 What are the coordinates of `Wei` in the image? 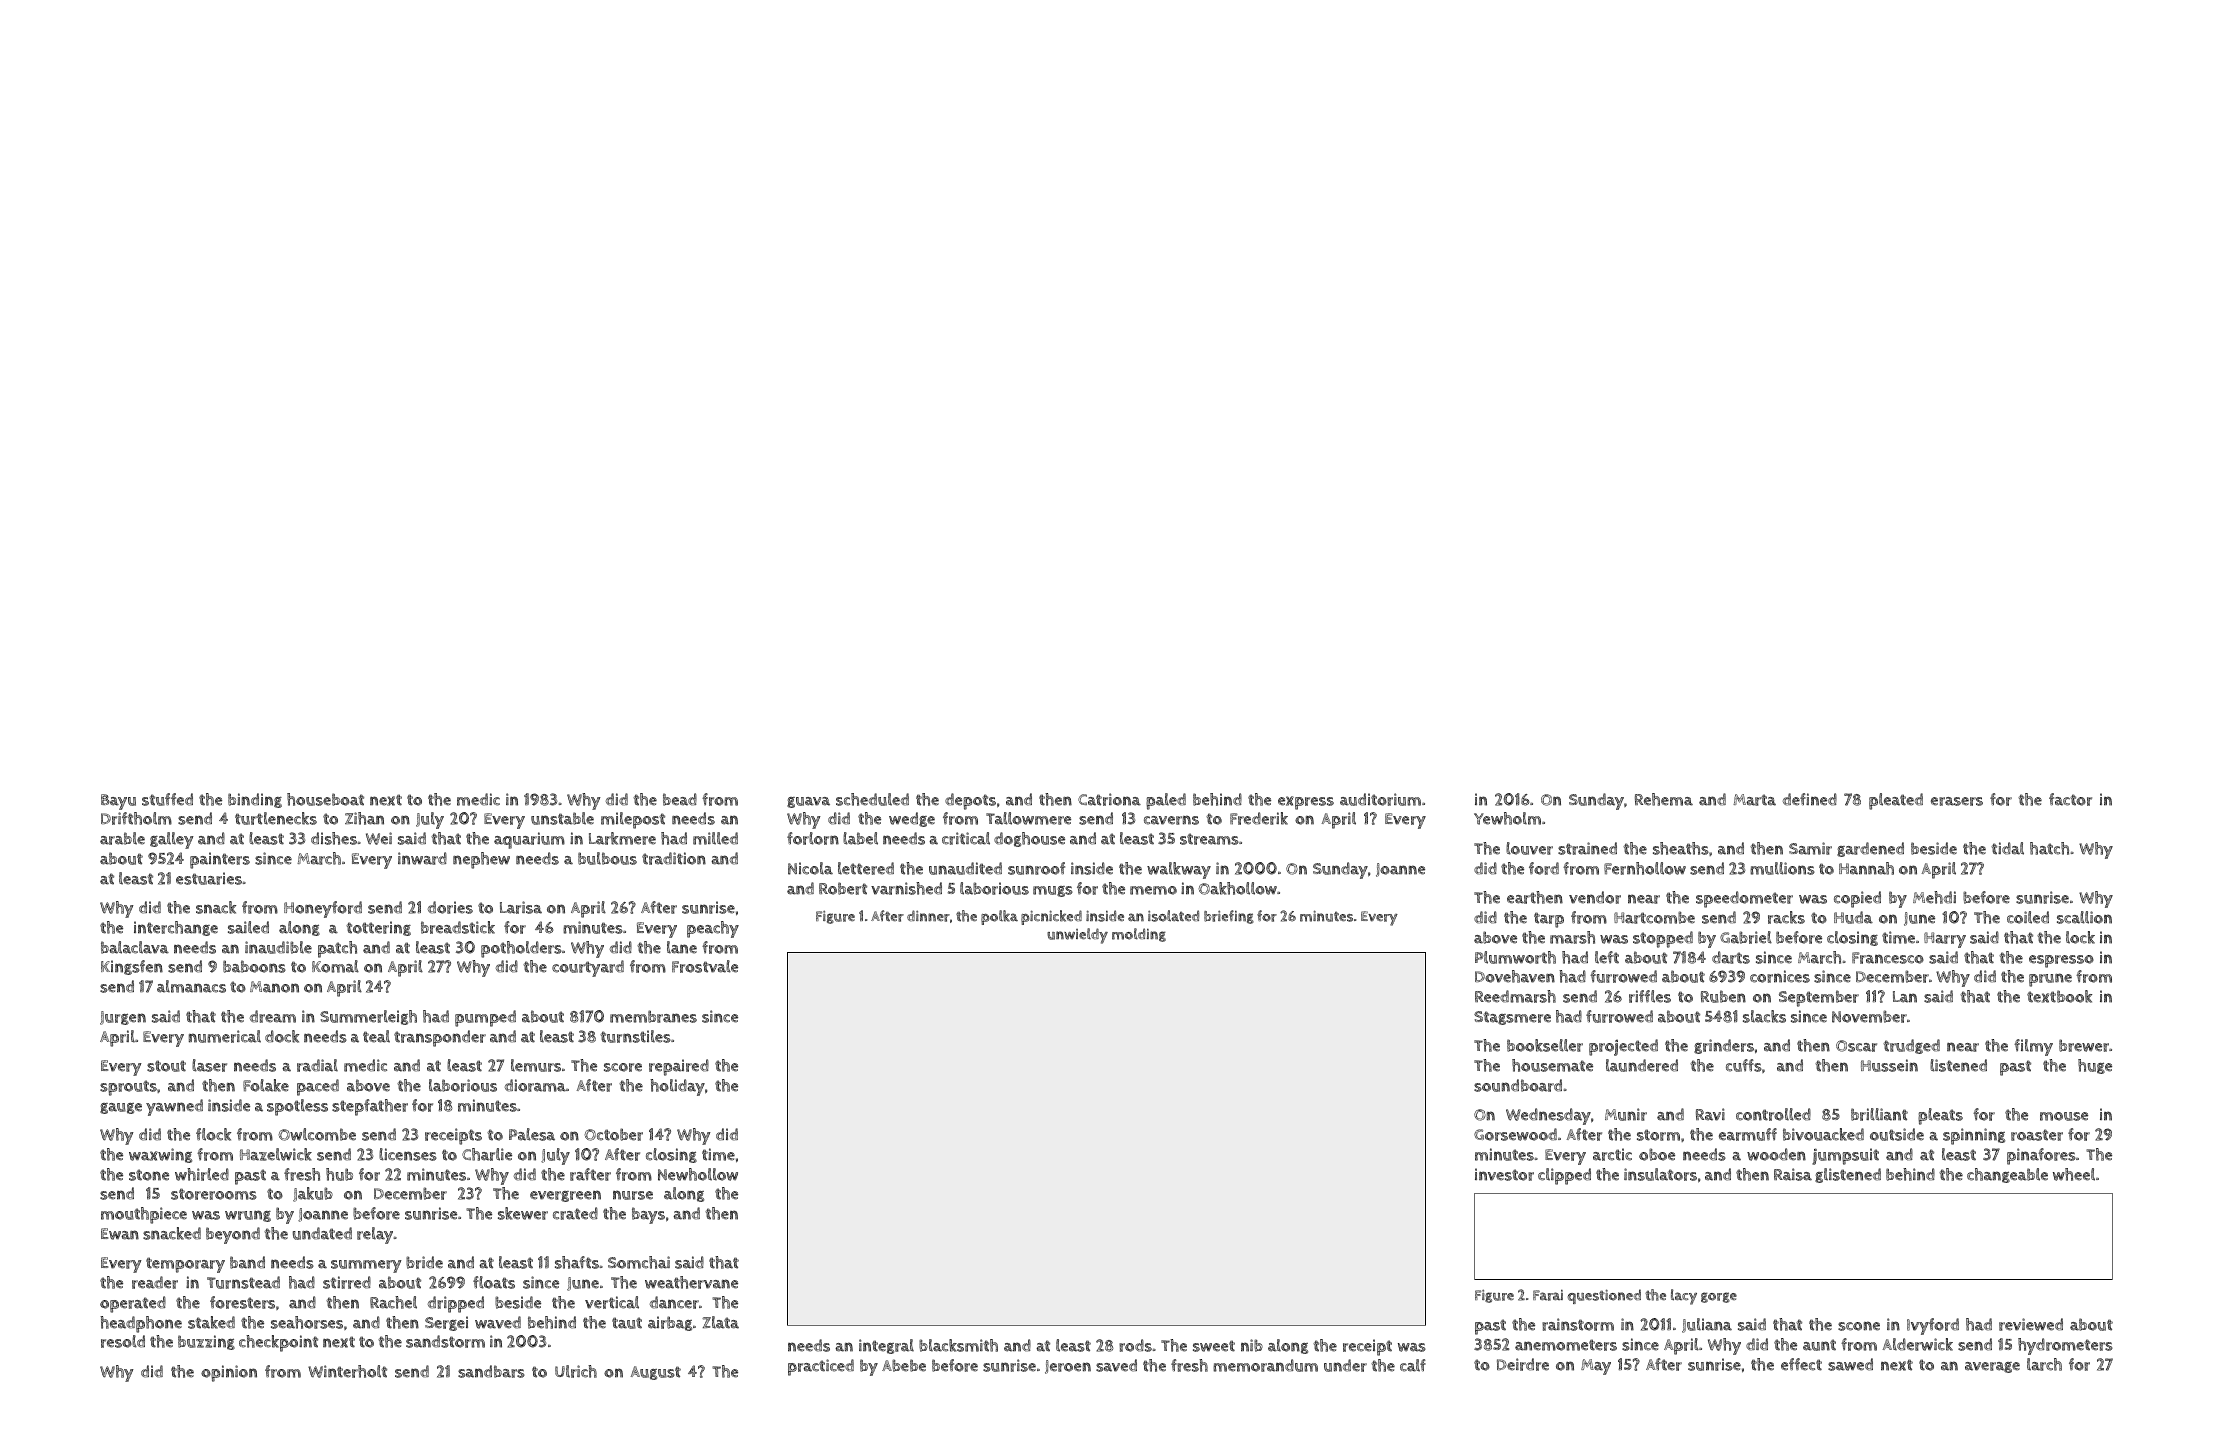 It's located at (379, 838).
